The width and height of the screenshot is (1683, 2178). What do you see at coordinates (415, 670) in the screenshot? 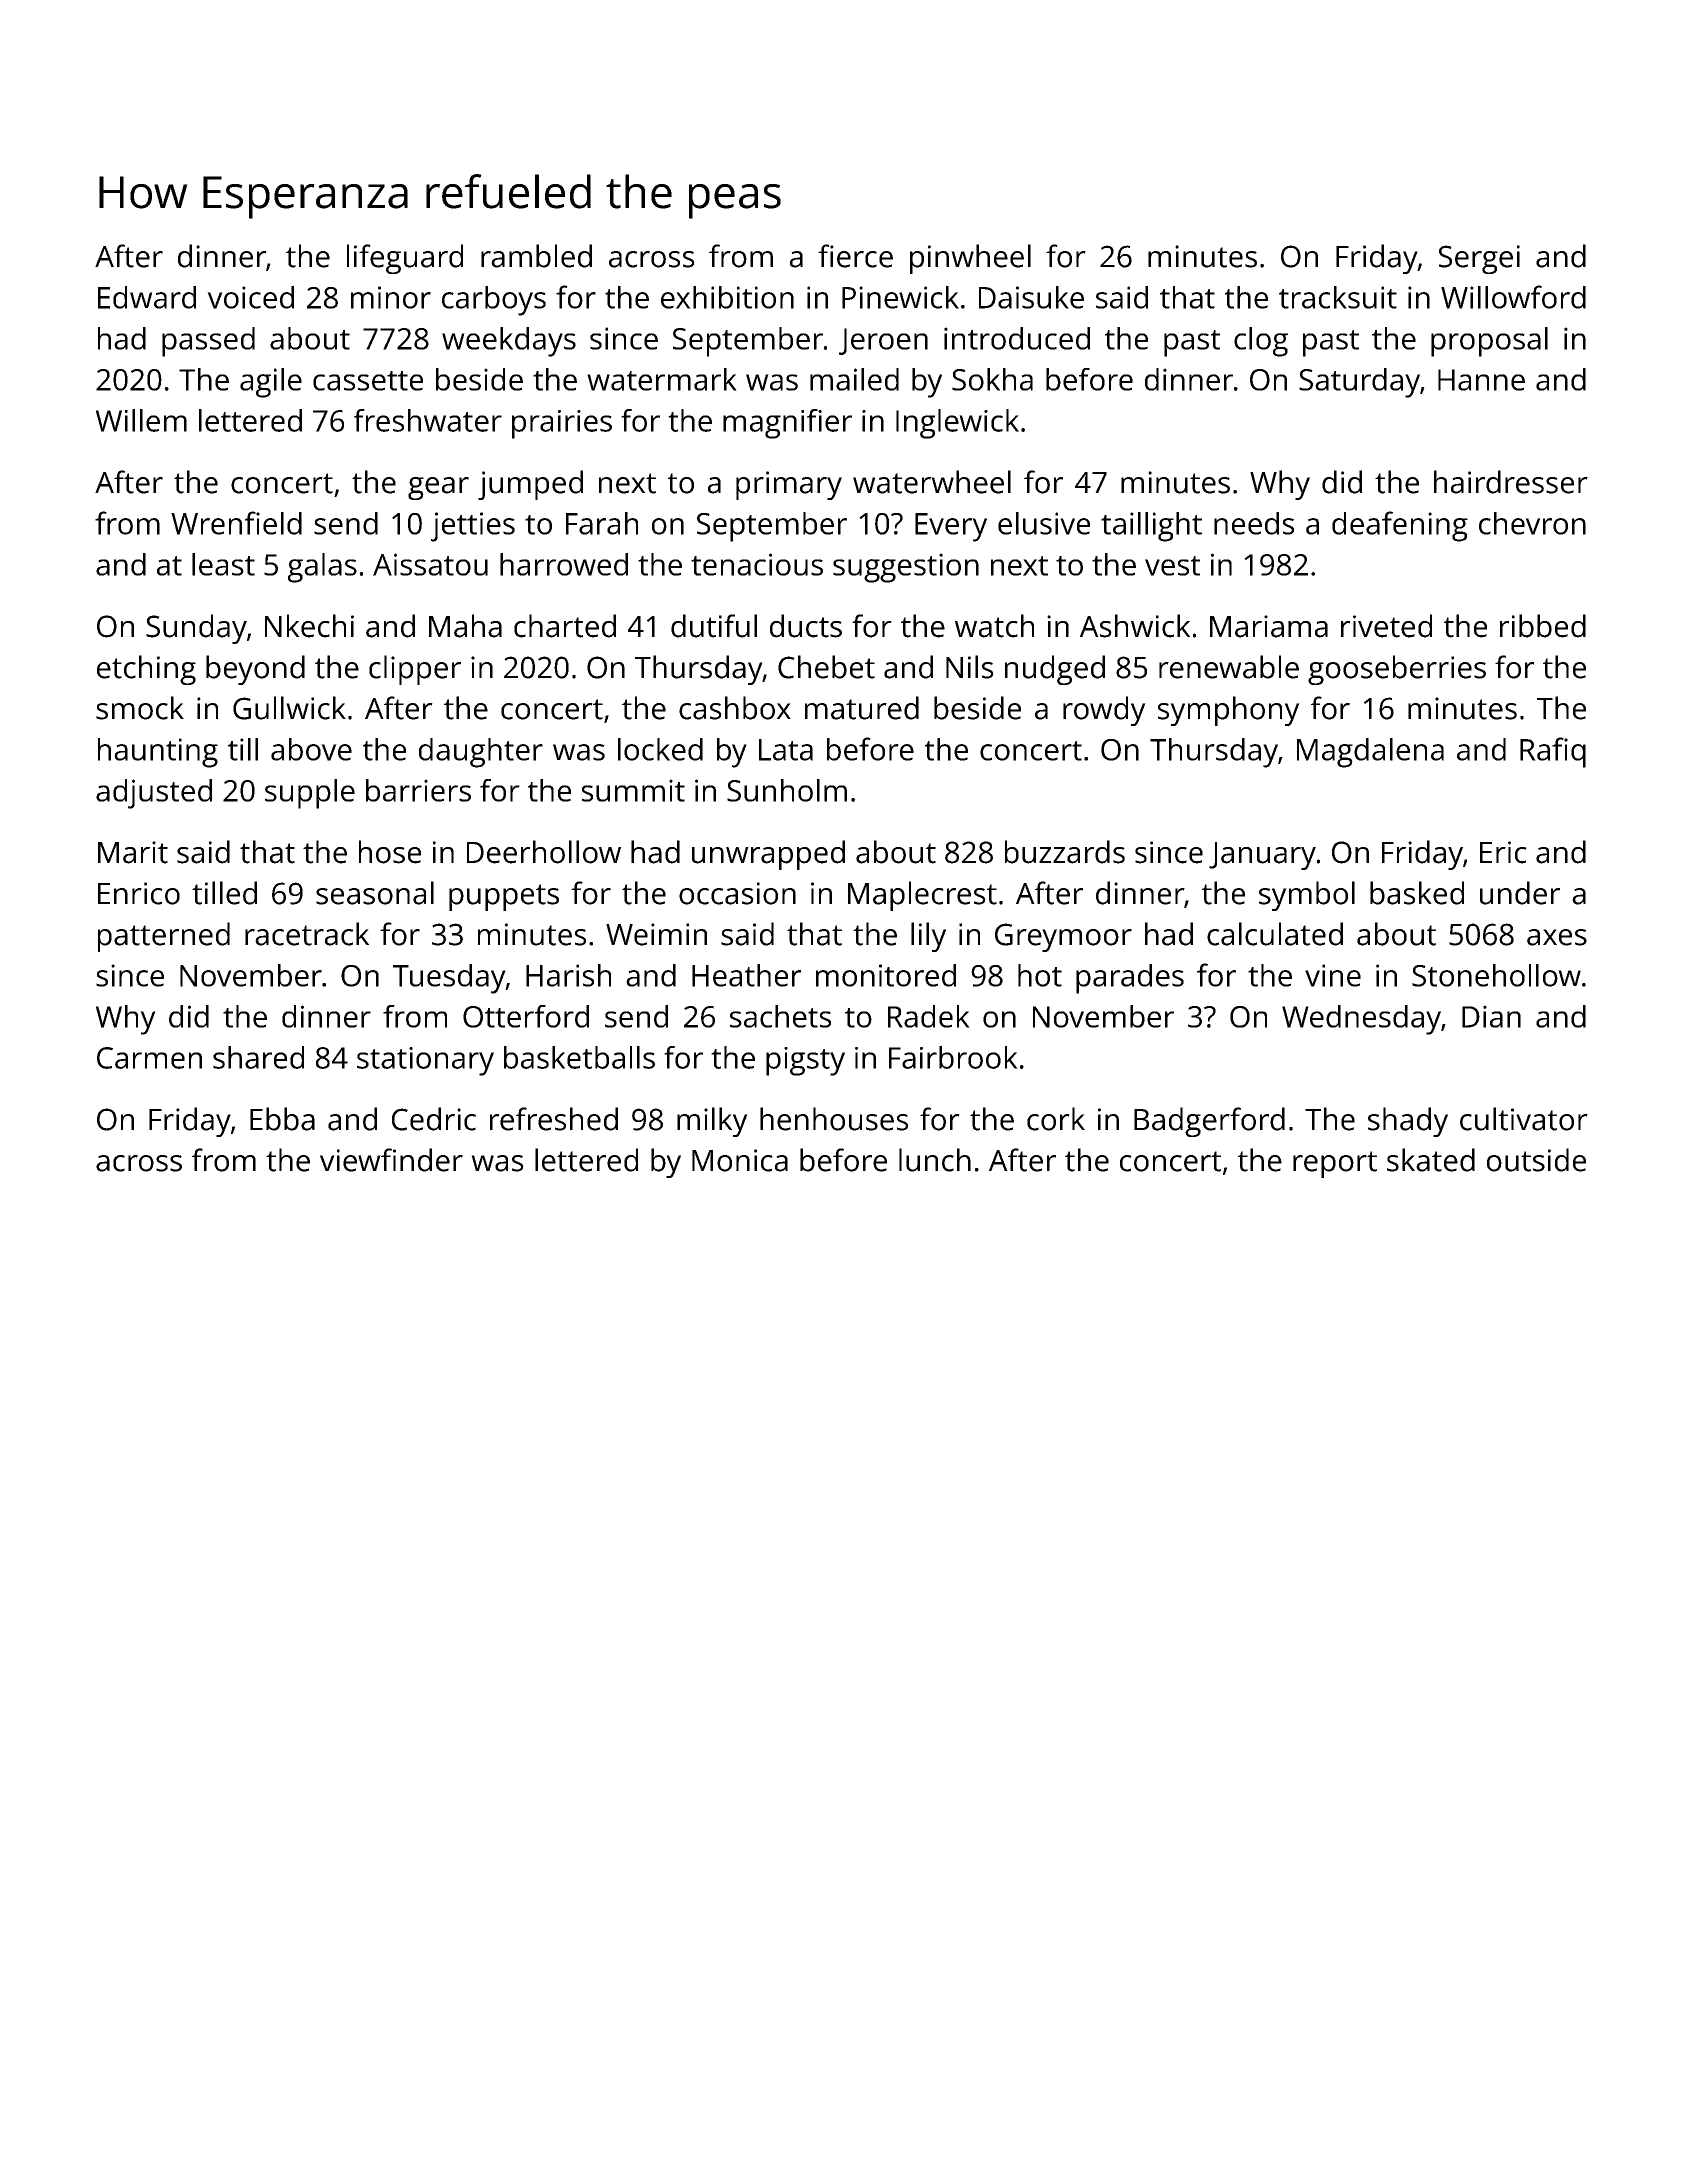
I see `clipper` at bounding box center [415, 670].
